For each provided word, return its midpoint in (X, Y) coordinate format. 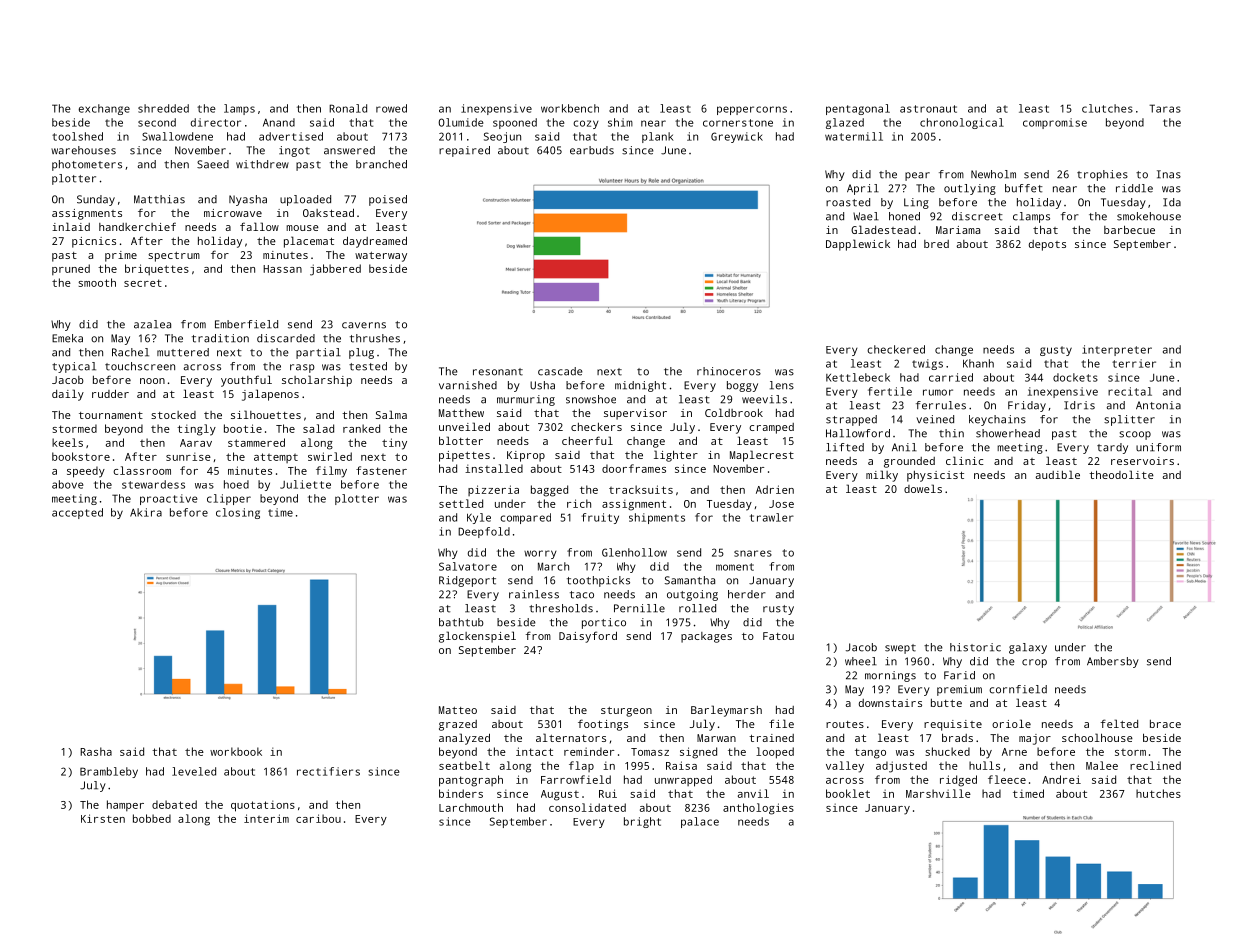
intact (534, 751)
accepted (77, 513)
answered (349, 150)
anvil (753, 793)
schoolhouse (1097, 737)
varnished (468, 385)
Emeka (67, 338)
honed (904, 216)
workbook (236, 751)
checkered (896, 349)
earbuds (592, 150)
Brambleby (109, 772)
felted (1119, 723)
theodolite (1121, 474)
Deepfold (484, 532)
